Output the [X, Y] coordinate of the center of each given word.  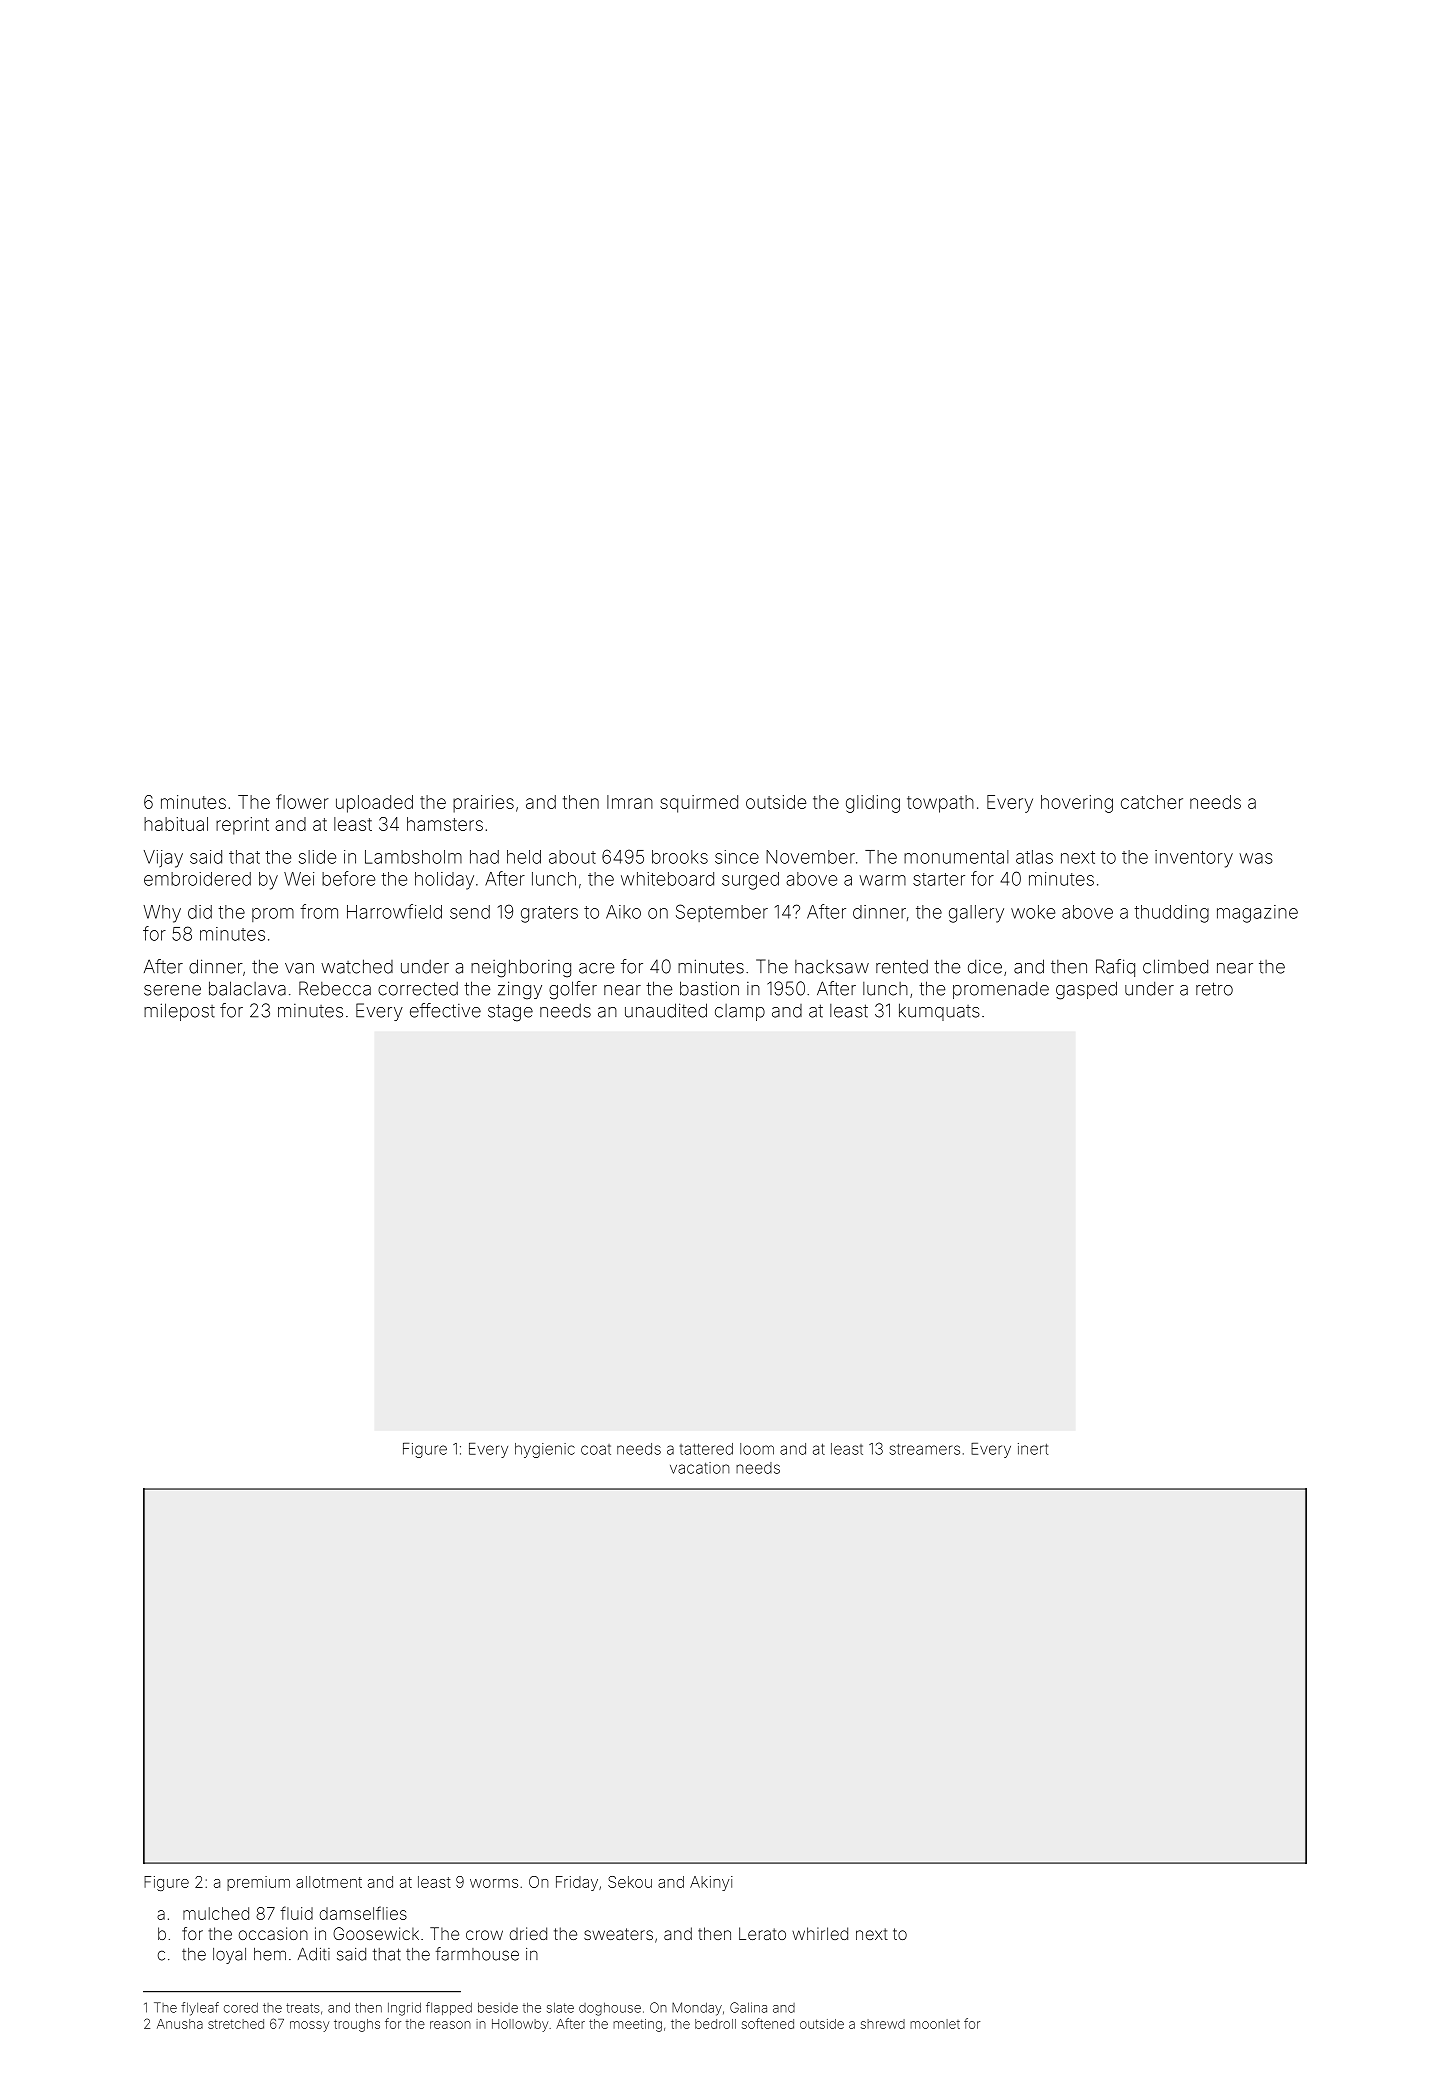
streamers [924, 1449]
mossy [309, 2026]
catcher [1152, 802]
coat [596, 1449]
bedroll [715, 2024]
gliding [873, 804]
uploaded [374, 804]
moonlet [935, 2024]
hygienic [545, 1450]
